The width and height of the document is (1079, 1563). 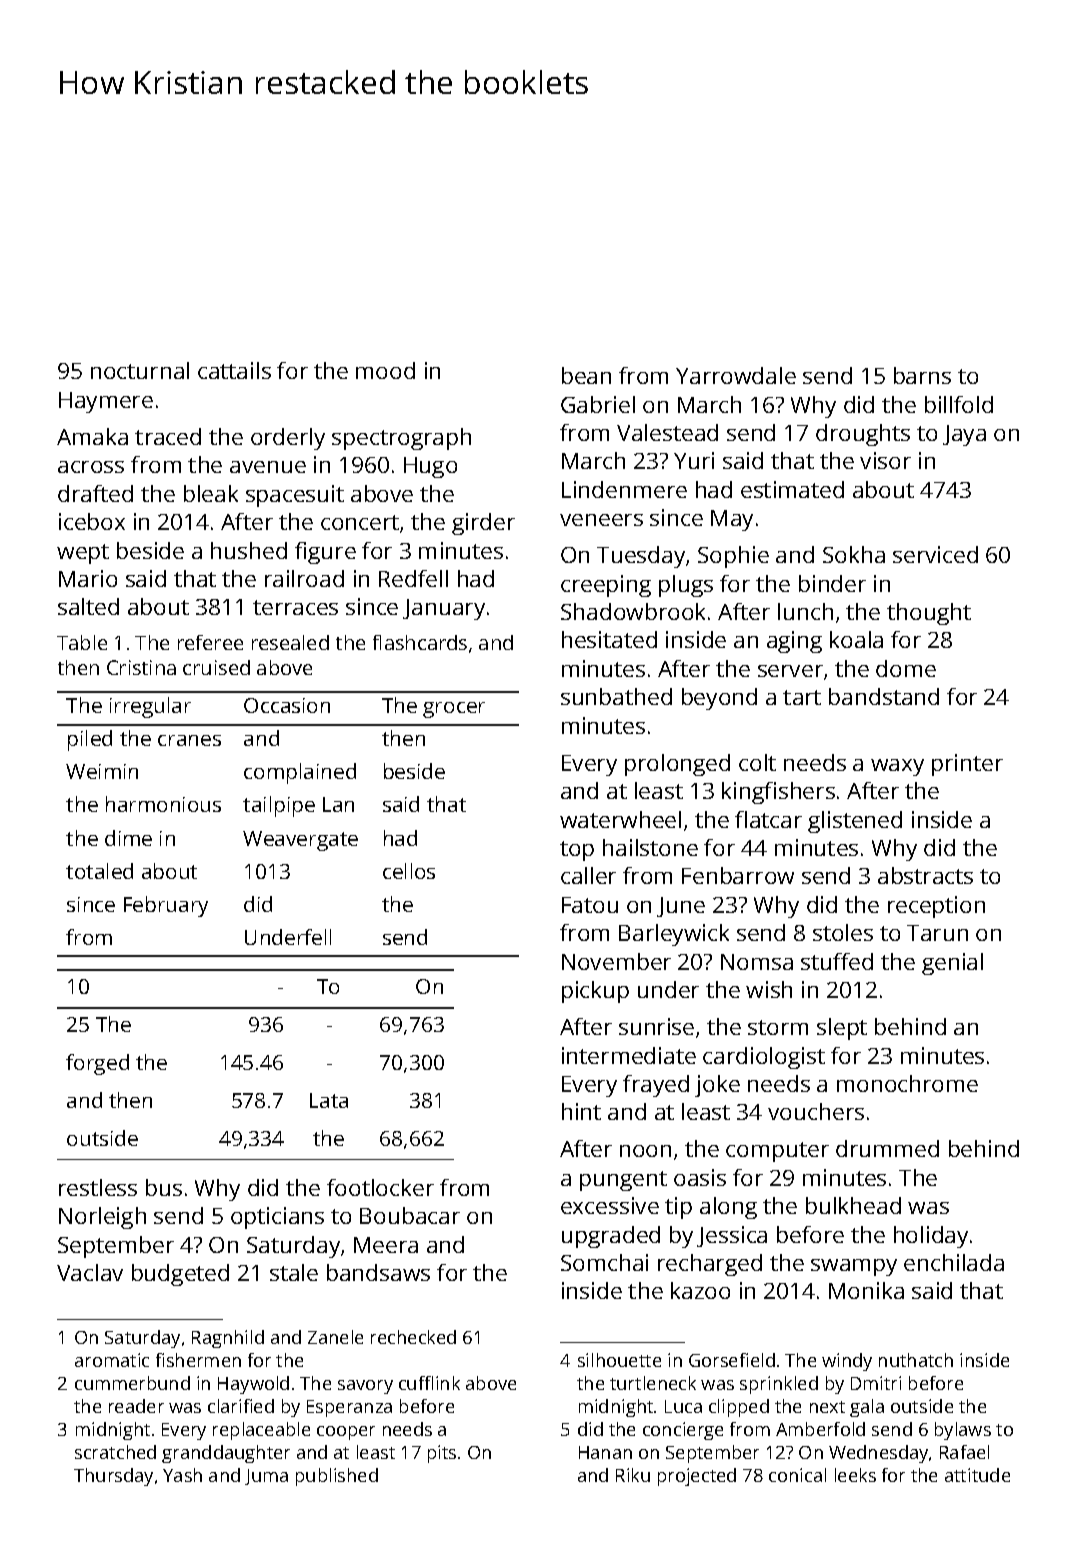 What do you see at coordinates (430, 467) in the document?
I see `Hugo` at bounding box center [430, 467].
